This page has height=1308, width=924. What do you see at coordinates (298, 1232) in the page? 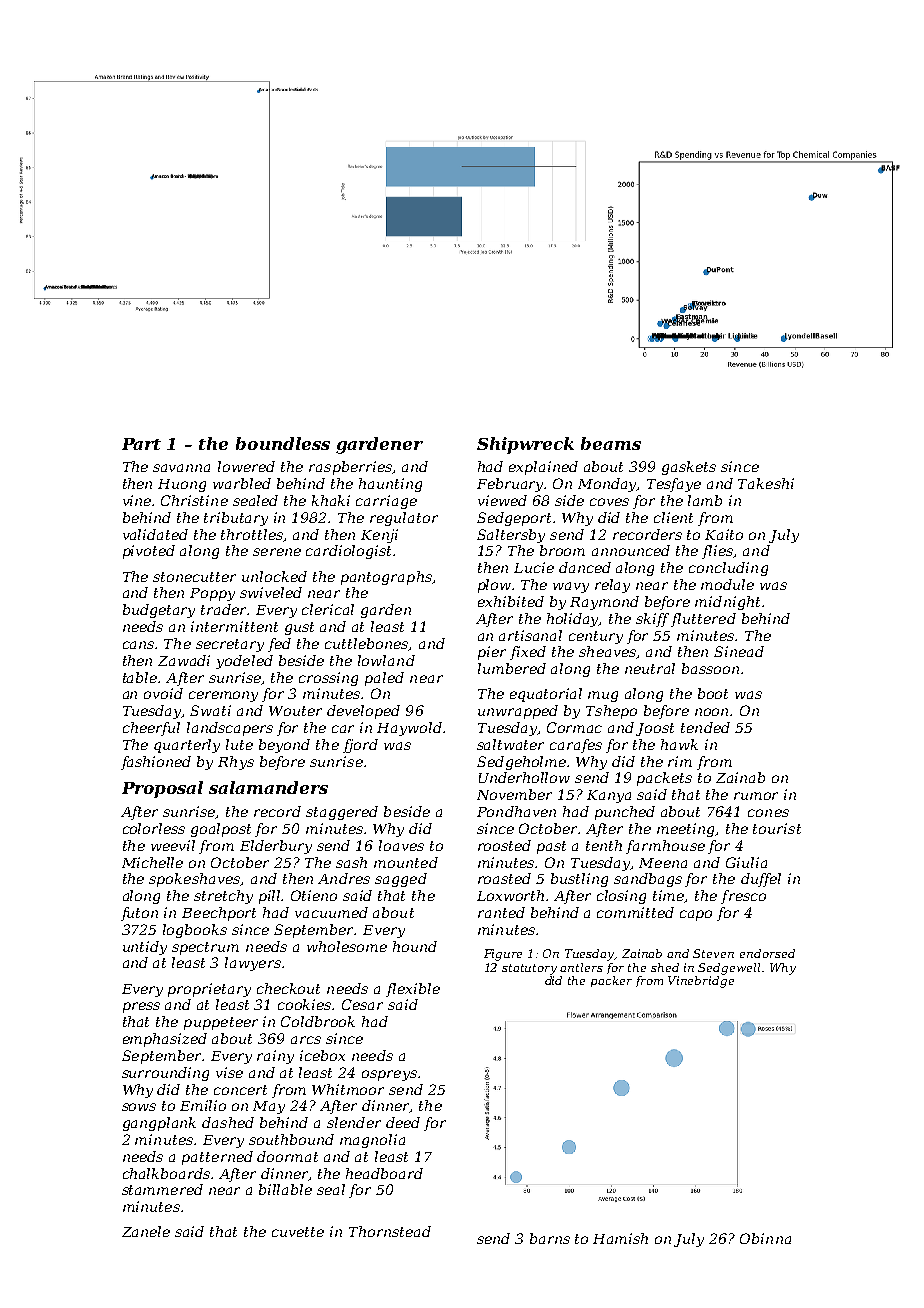
I see `cuvette` at bounding box center [298, 1232].
